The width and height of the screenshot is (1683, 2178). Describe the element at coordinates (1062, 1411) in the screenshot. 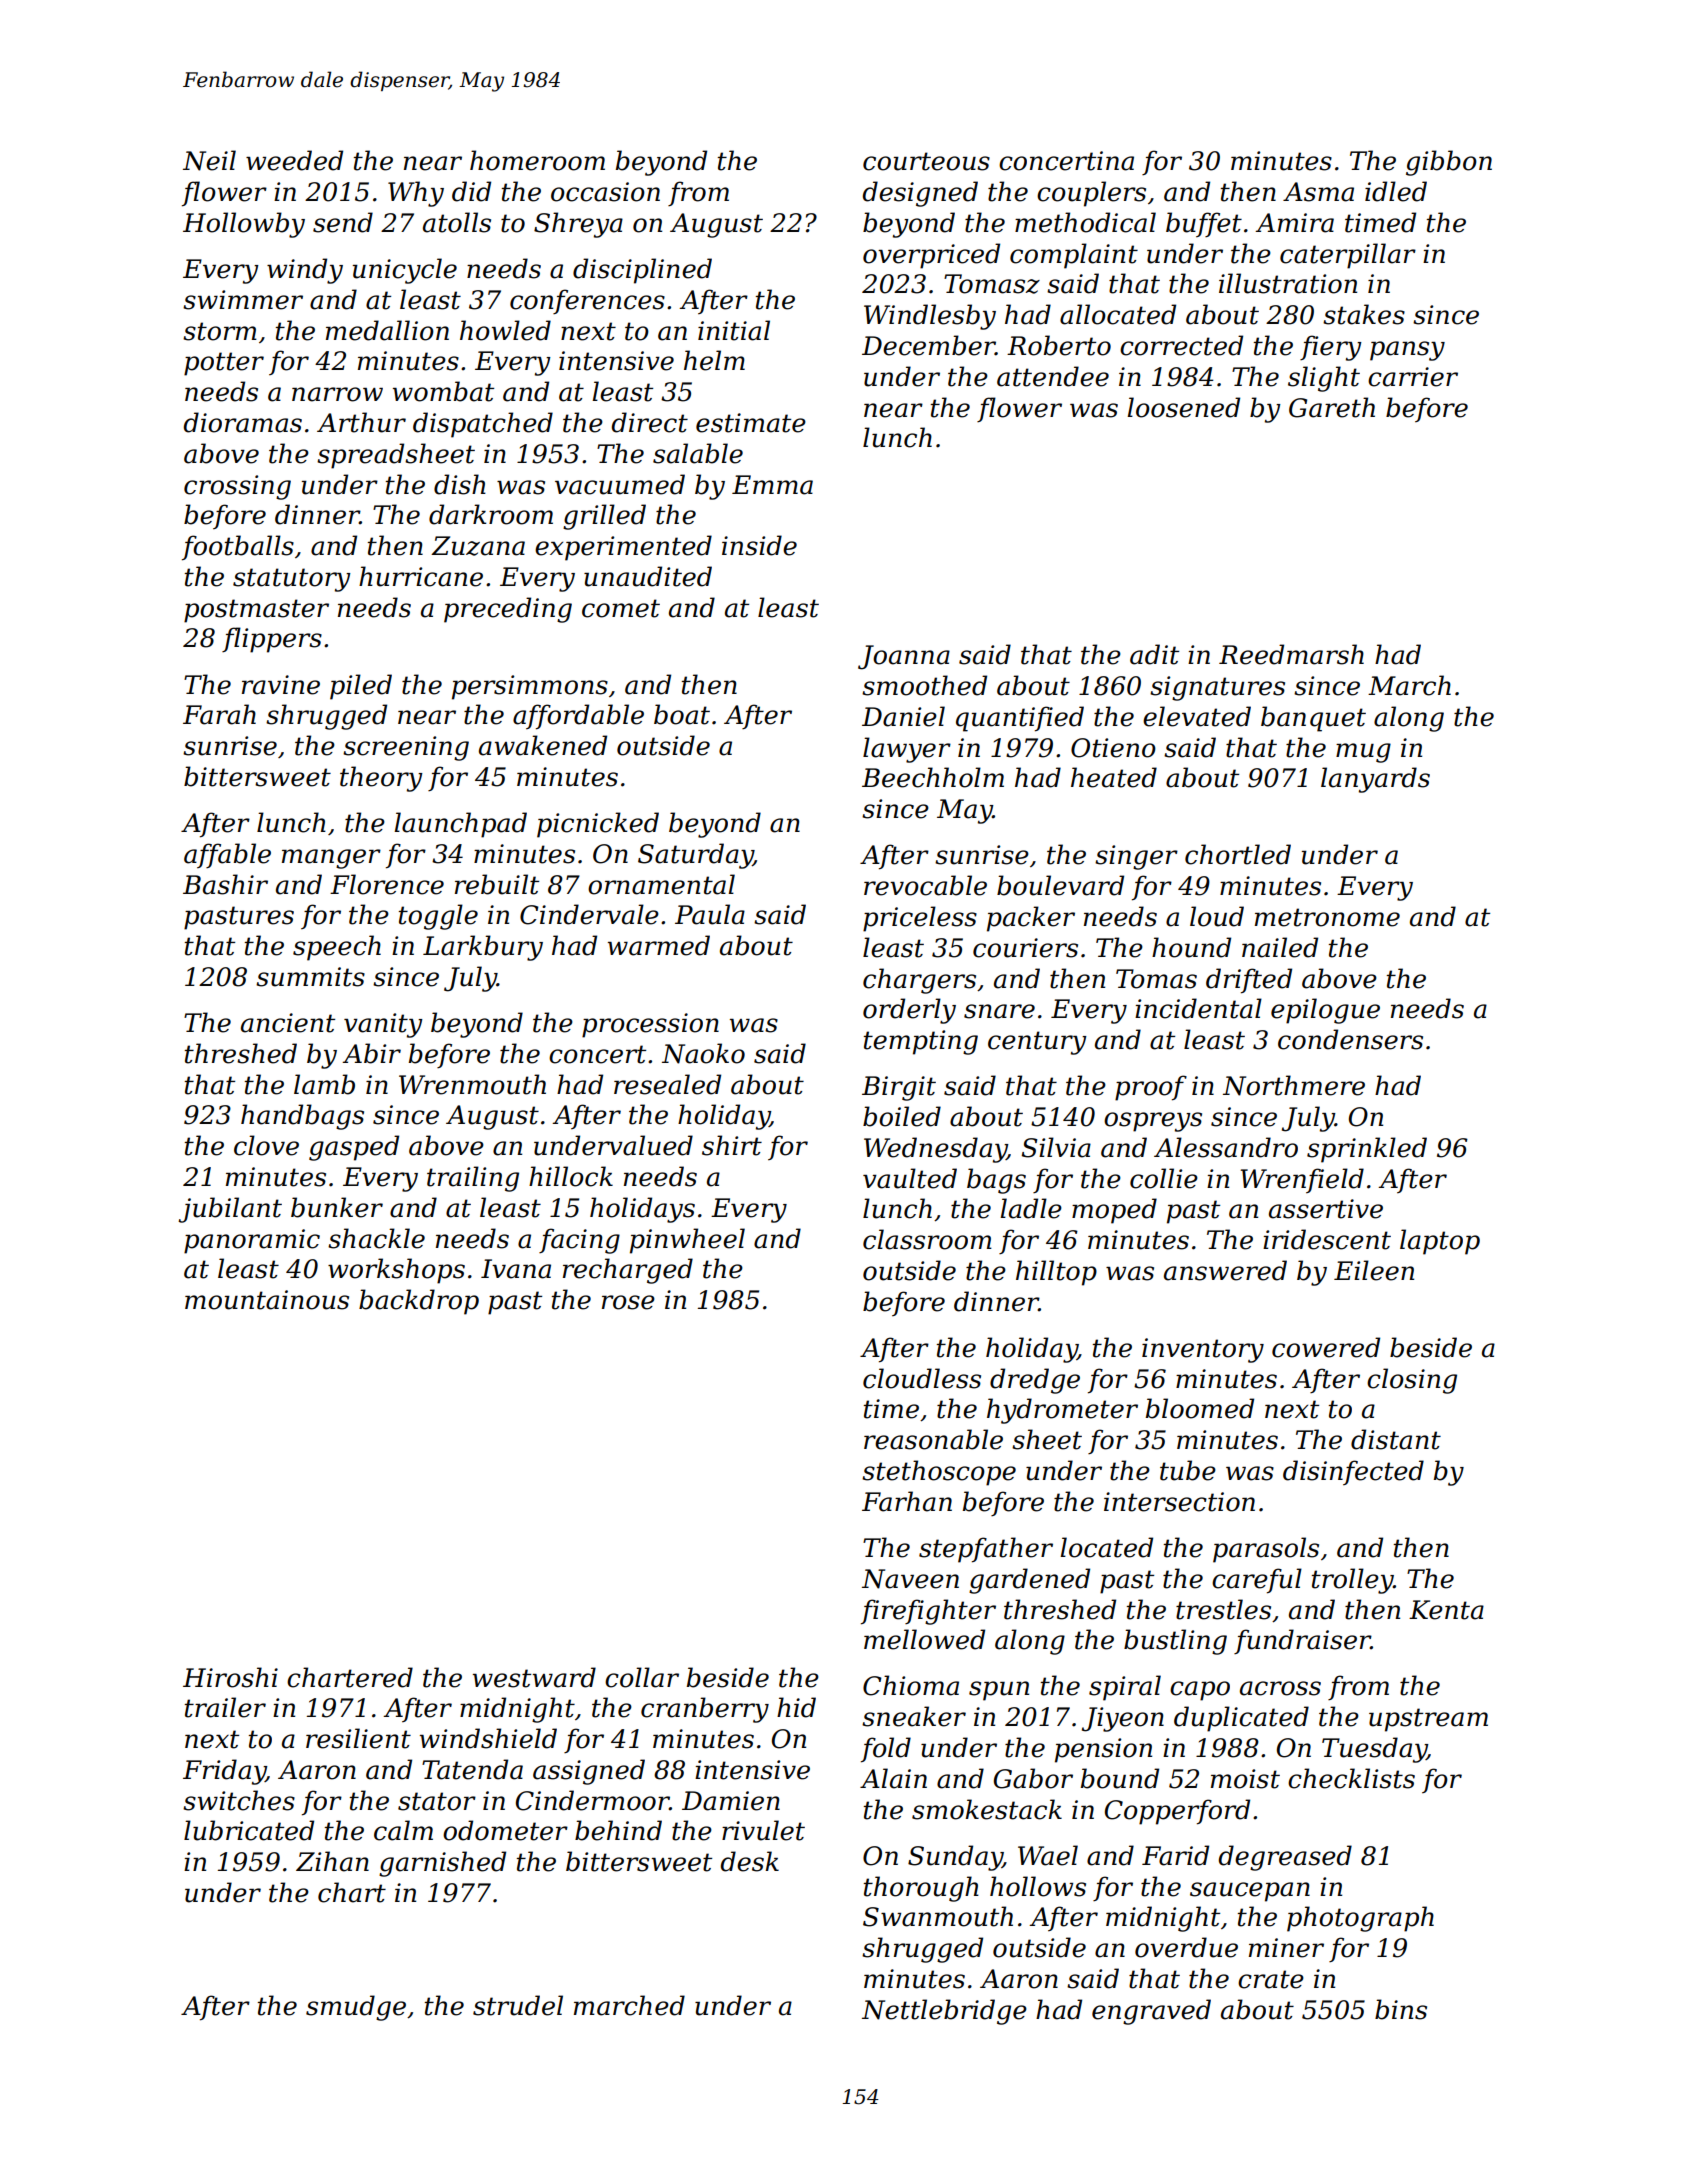

I see `hydrometer` at that location.
